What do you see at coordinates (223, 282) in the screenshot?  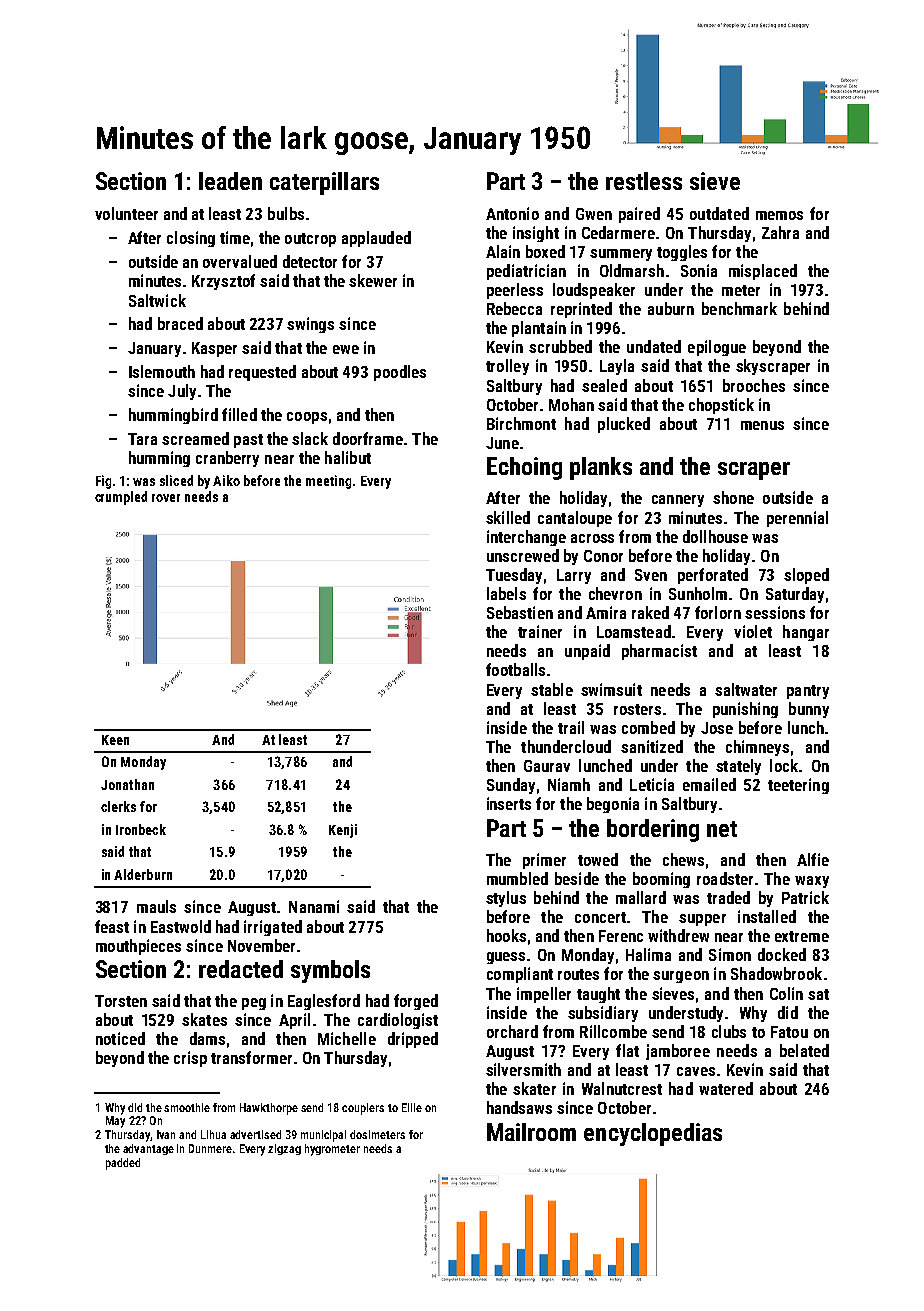 I see `Krzysztof` at bounding box center [223, 282].
